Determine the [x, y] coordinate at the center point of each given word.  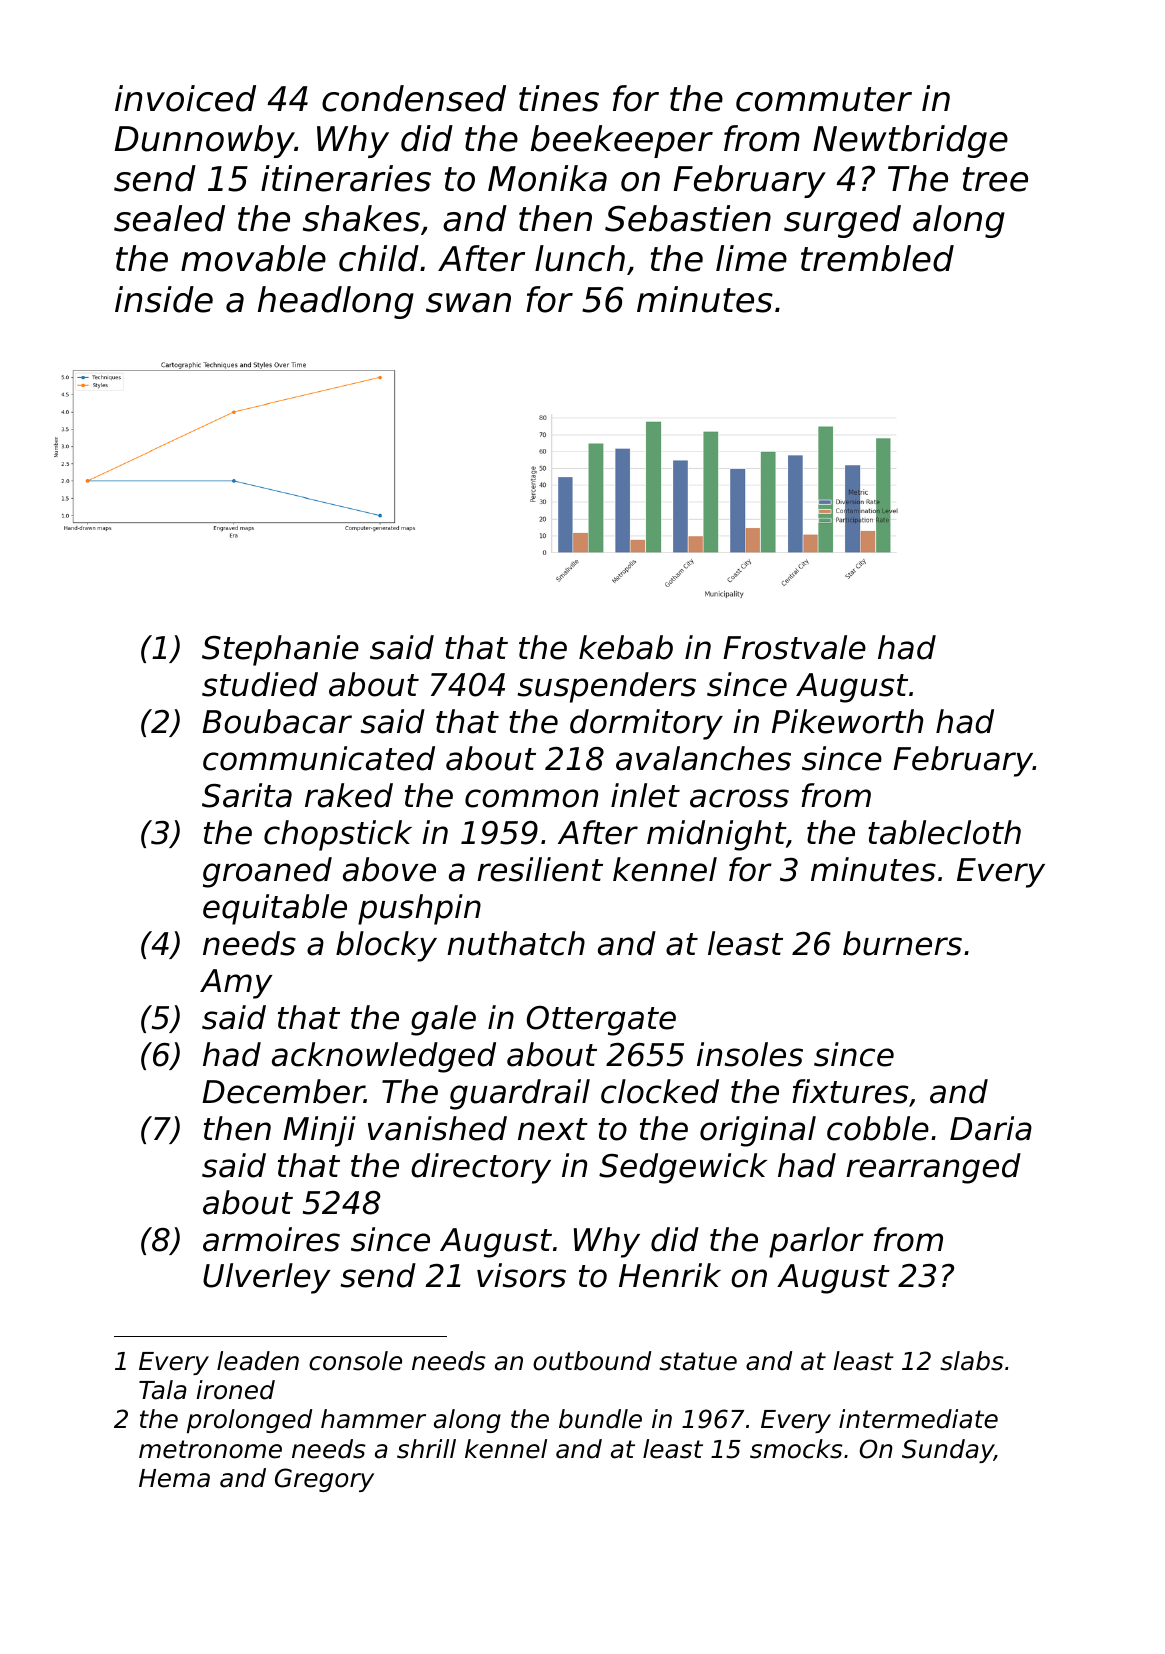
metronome [210, 1449]
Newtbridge [910, 141]
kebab [626, 647]
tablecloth [944, 832]
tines [559, 98]
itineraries [346, 178]
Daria [991, 1128]
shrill [426, 1449]
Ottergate [601, 1021]
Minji [319, 1131]
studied [260, 684]
